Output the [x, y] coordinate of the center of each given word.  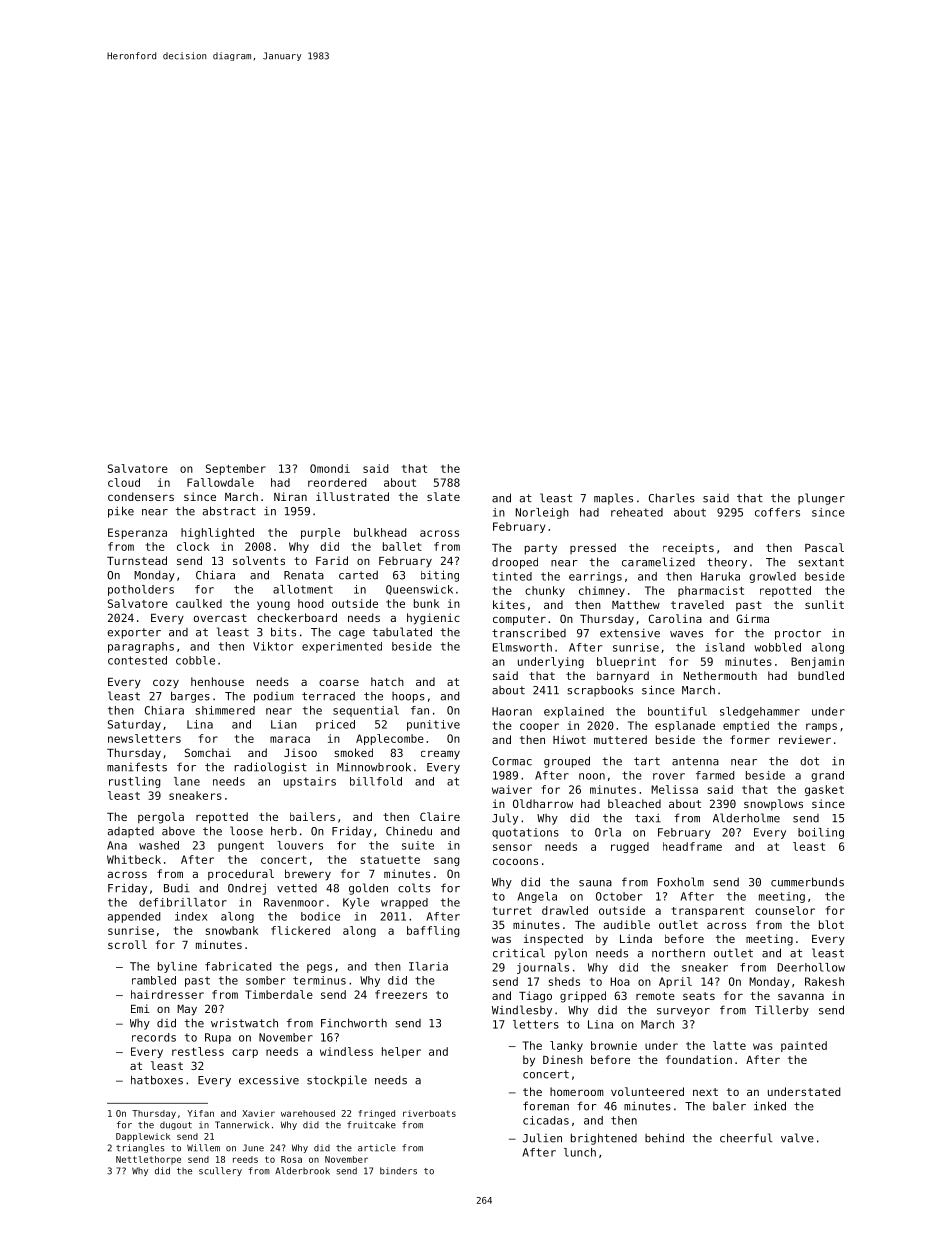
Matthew [636, 604]
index [191, 916]
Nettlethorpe [148, 1160]
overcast [220, 618]
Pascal [824, 547]
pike [121, 512]
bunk [427, 603]
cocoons [515, 861]
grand [827, 776]
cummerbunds [807, 882]
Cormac [512, 761]
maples [613, 499]
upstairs [310, 782]
